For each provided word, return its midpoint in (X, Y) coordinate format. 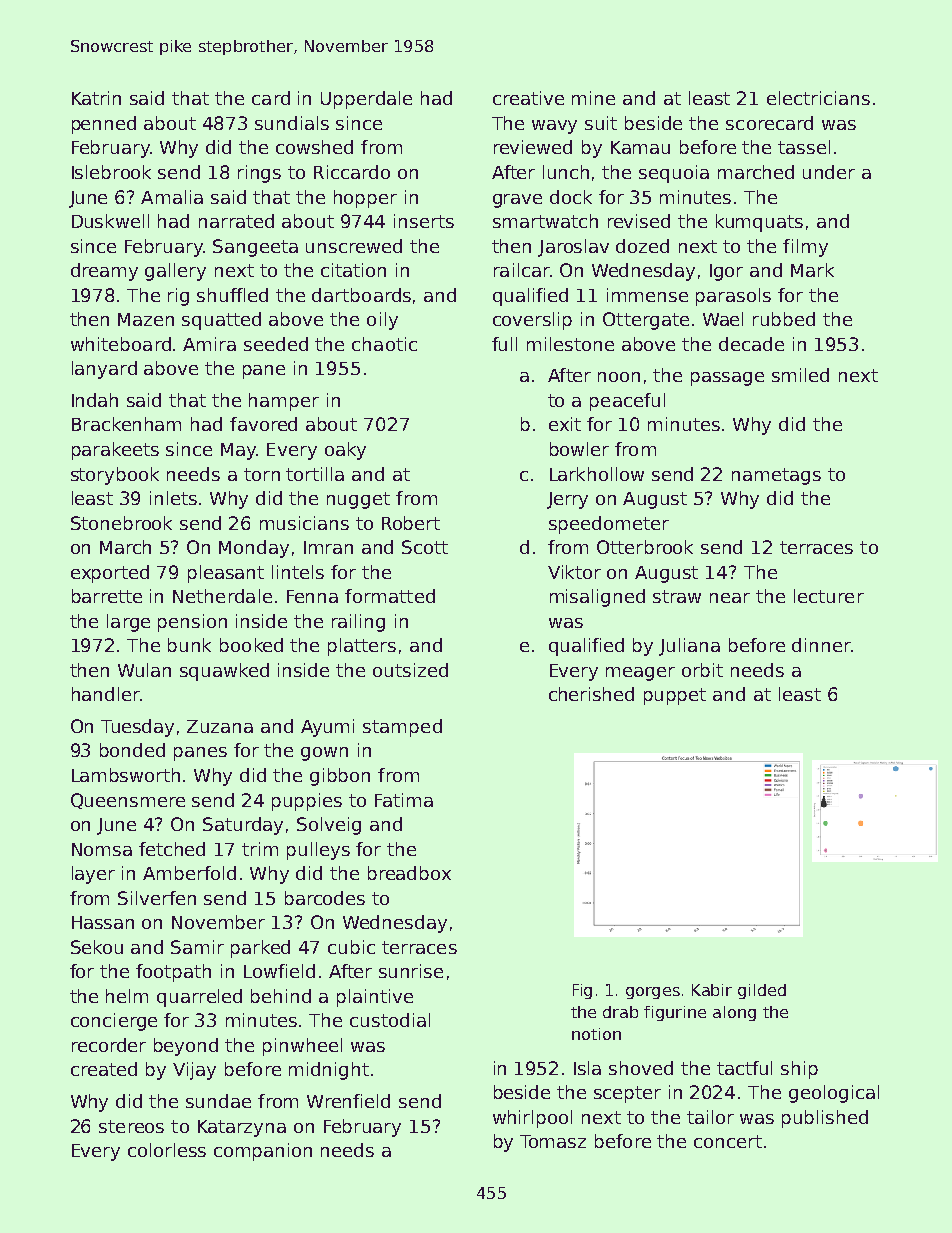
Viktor (574, 572)
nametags (776, 476)
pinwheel (302, 1047)
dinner (821, 645)
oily (382, 321)
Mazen (146, 319)
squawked (224, 672)
